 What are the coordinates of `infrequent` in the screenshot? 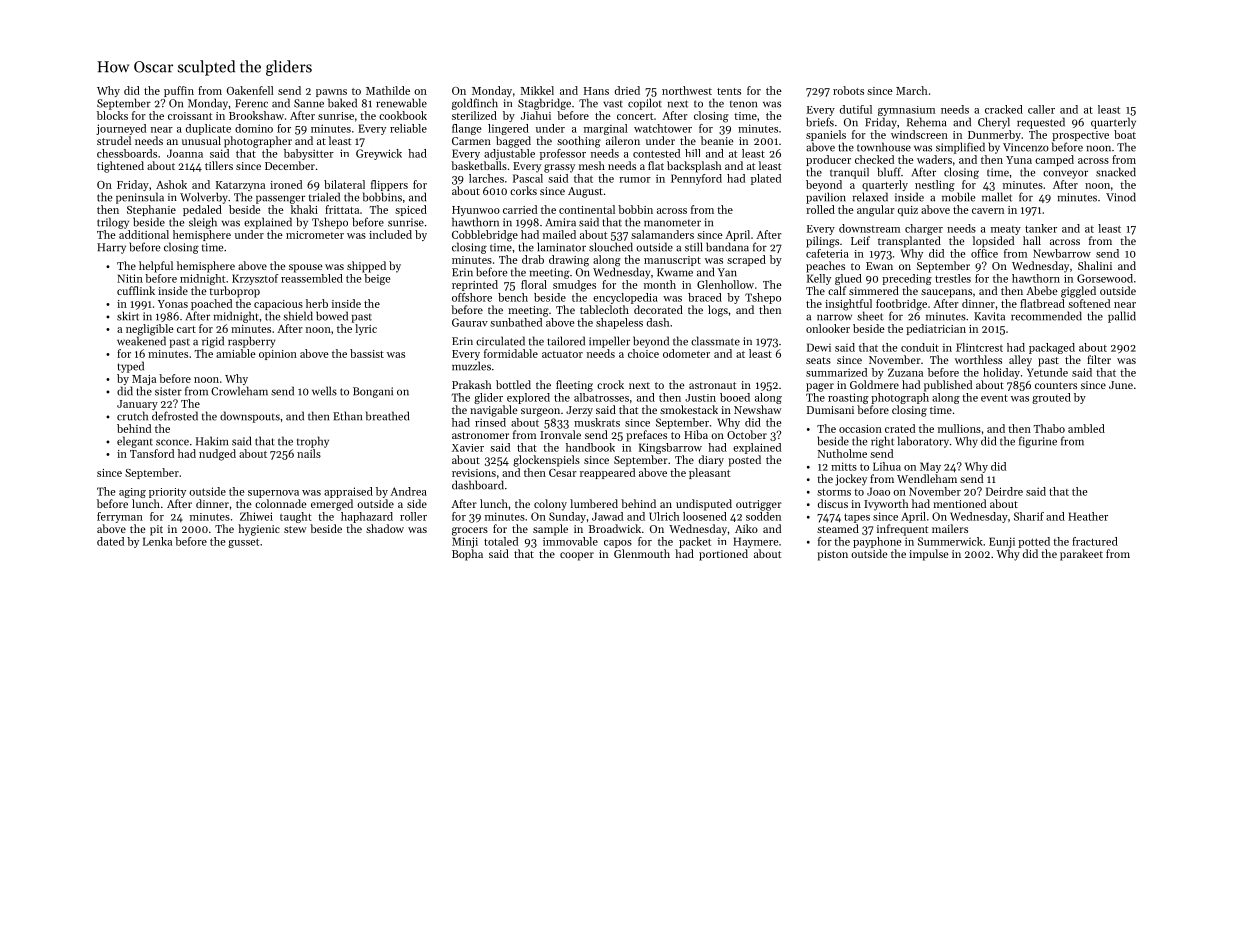 It's located at (902, 530).
